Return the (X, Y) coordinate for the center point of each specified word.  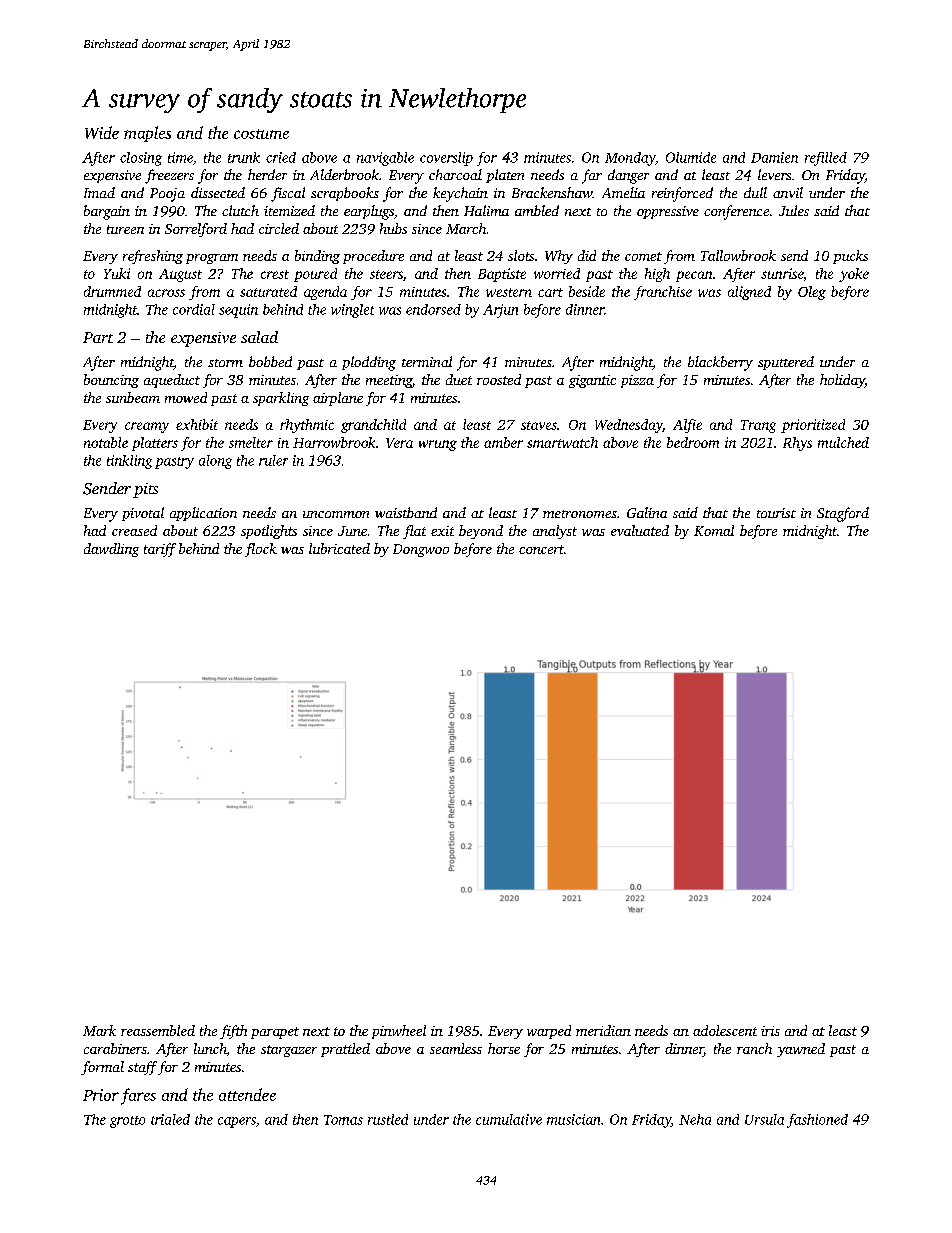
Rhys (797, 444)
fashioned (817, 1121)
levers (774, 174)
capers (237, 1122)
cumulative (509, 1119)
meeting (389, 381)
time (180, 157)
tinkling (129, 462)
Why (559, 257)
